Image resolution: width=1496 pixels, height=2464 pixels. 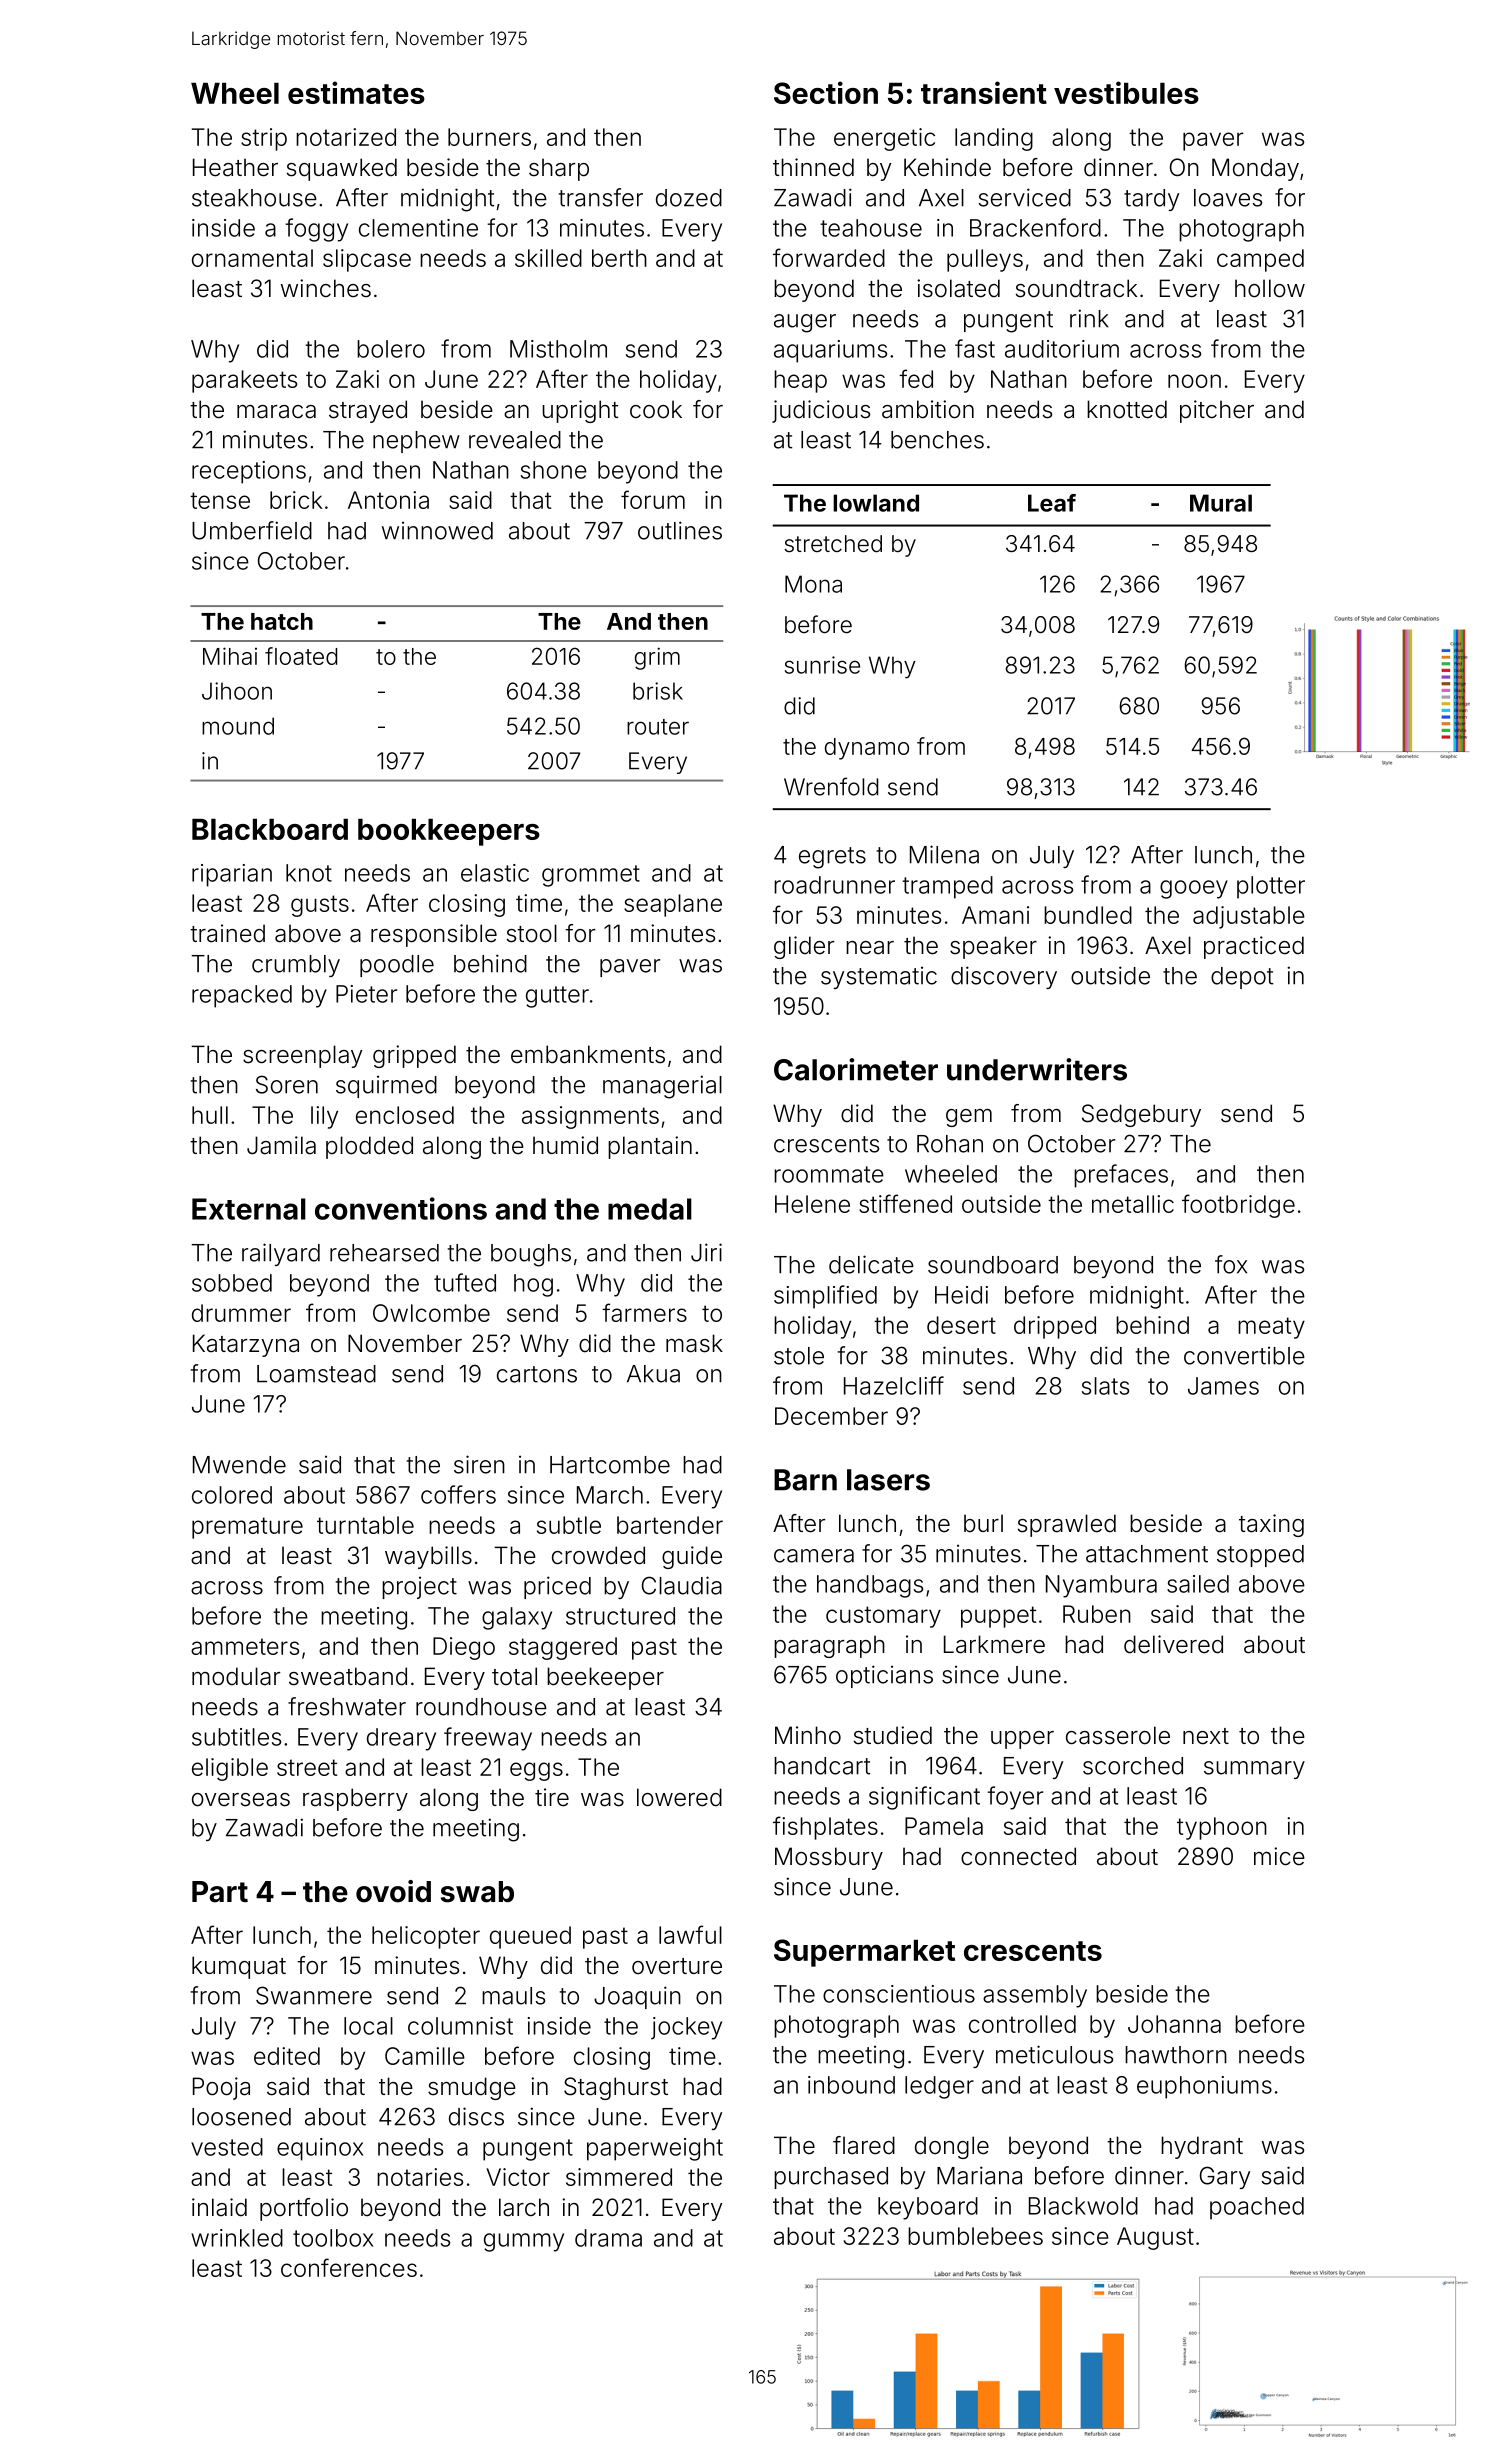 What do you see at coordinates (657, 658) in the document?
I see `grim` at bounding box center [657, 658].
